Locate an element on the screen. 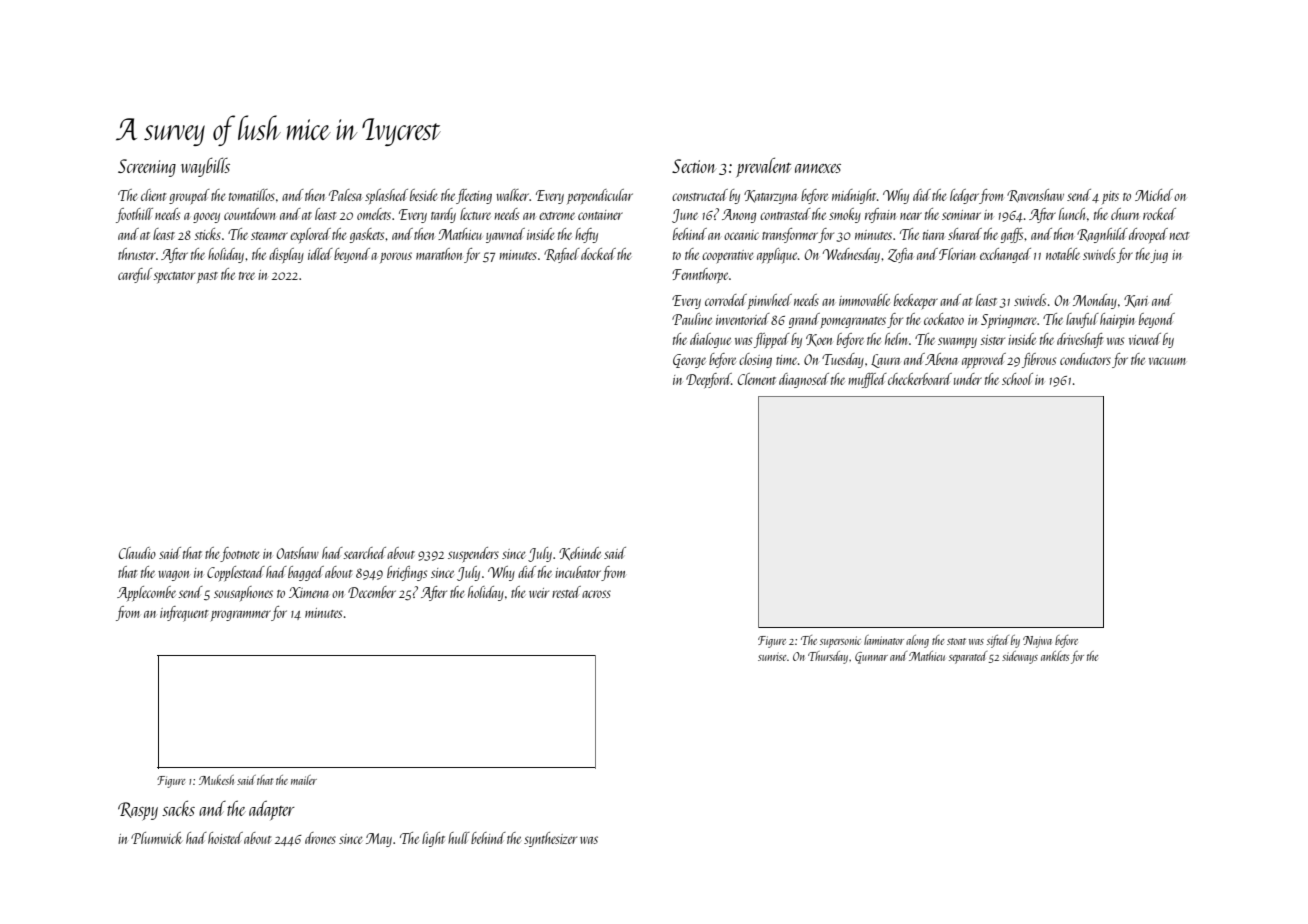 Image resolution: width=1308 pixels, height=924 pixels. Claudio is located at coordinates (137, 553).
